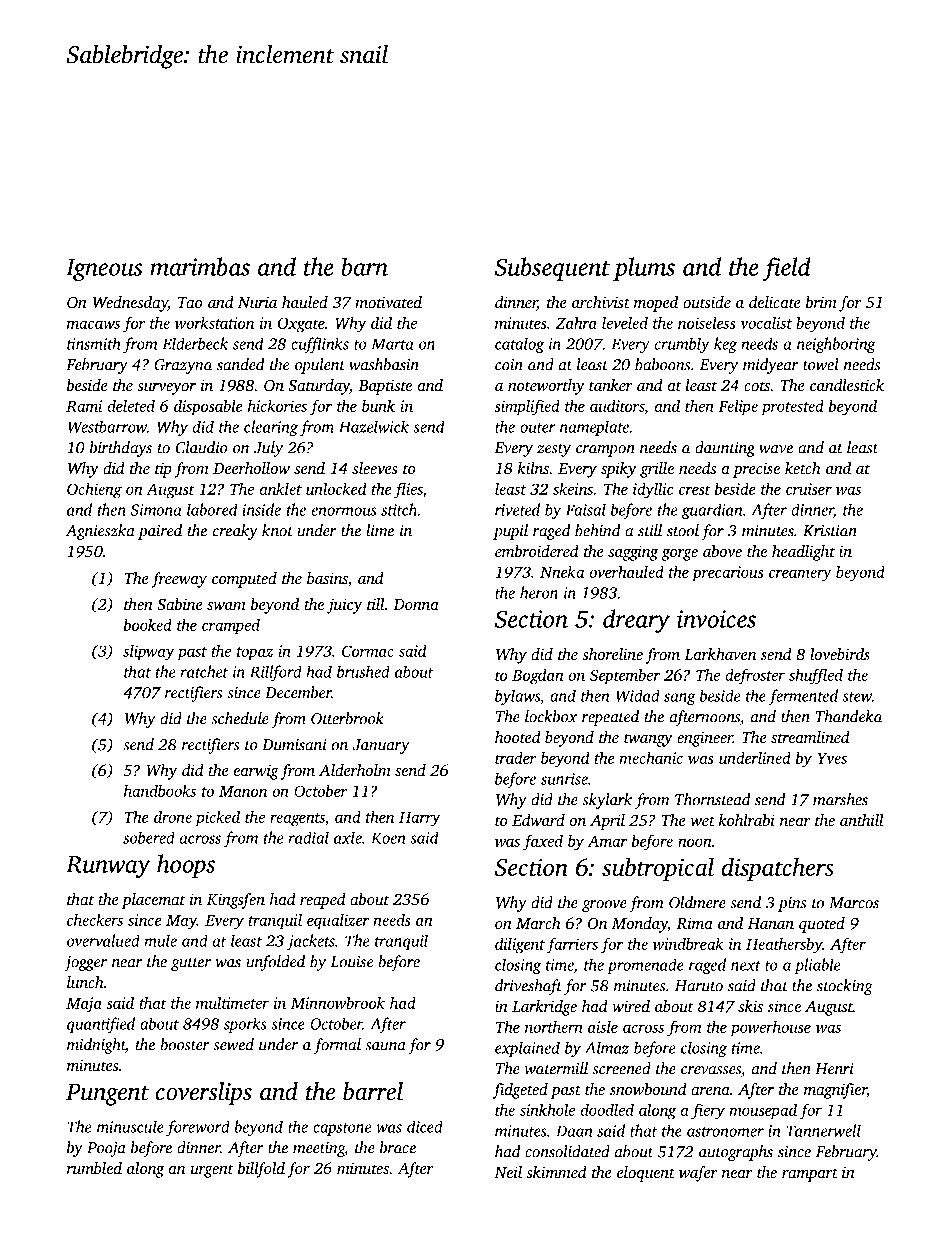 This image has height=1233, width=952. Describe the element at coordinates (809, 489) in the image. I see `cruiser` at that location.
